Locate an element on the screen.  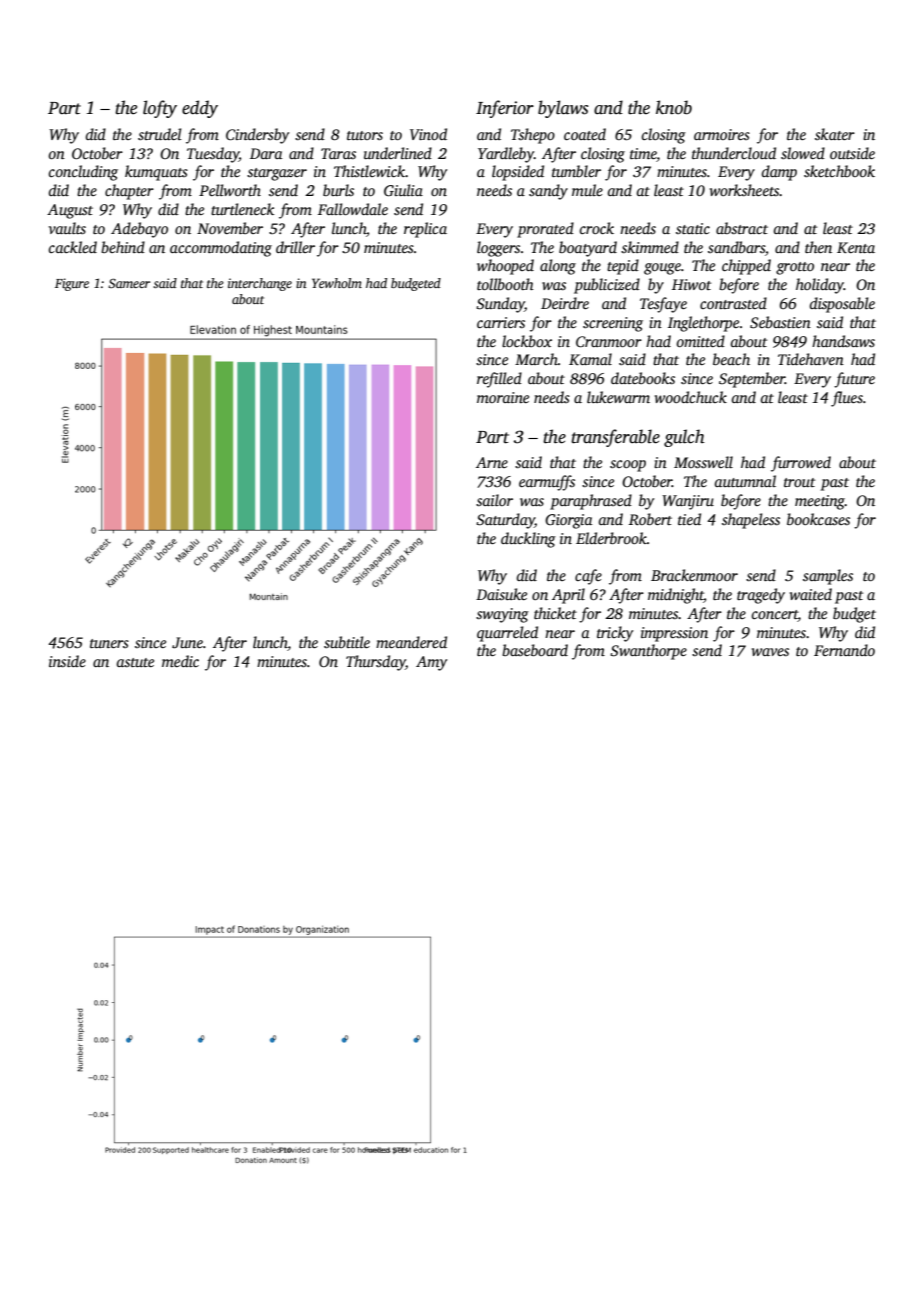
Kamal is located at coordinates (590, 359).
